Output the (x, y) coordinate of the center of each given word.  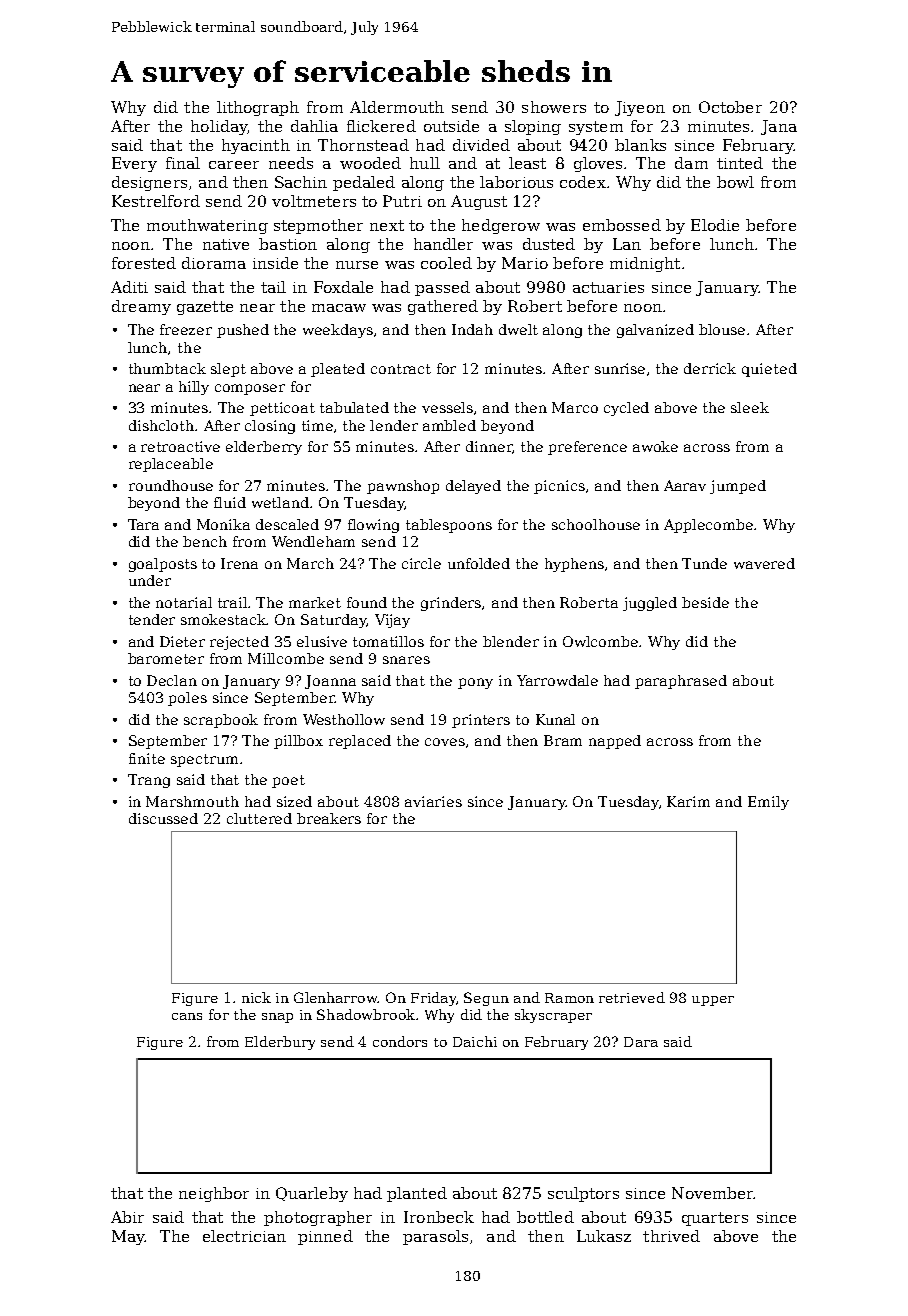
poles (187, 699)
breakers (329, 818)
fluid (230, 502)
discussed (163, 818)
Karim (688, 801)
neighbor (214, 1194)
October (730, 107)
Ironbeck (439, 1217)
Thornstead (363, 145)
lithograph (258, 108)
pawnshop (403, 487)
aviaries (433, 801)
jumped (738, 487)
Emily (768, 803)
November (713, 1193)
